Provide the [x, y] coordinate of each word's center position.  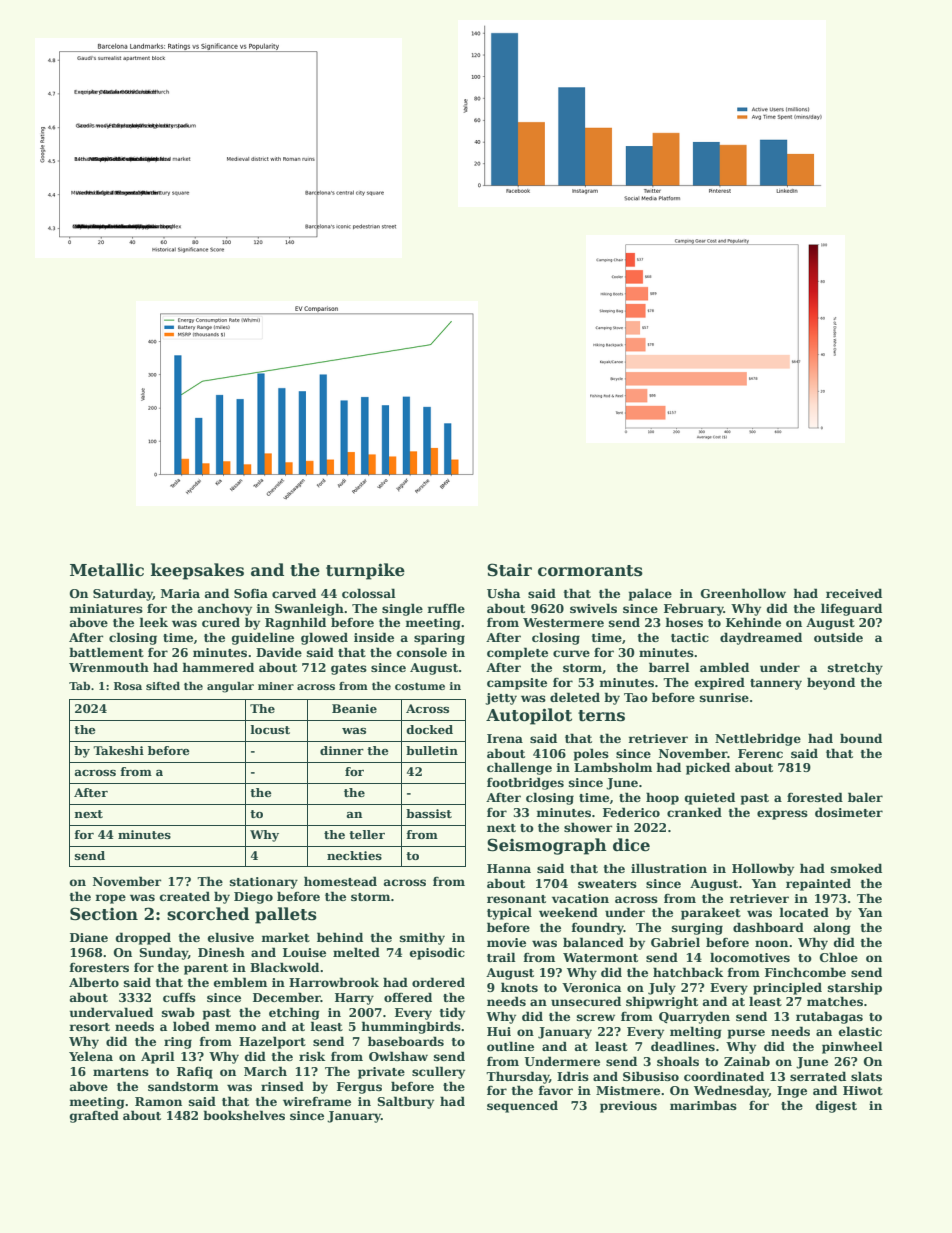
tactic [690, 637]
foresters [99, 967]
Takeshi [118, 750]
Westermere [563, 622]
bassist [429, 813]
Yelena [91, 1056]
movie [506, 942]
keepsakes [197, 571]
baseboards [406, 1041]
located [804, 912]
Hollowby [763, 869]
